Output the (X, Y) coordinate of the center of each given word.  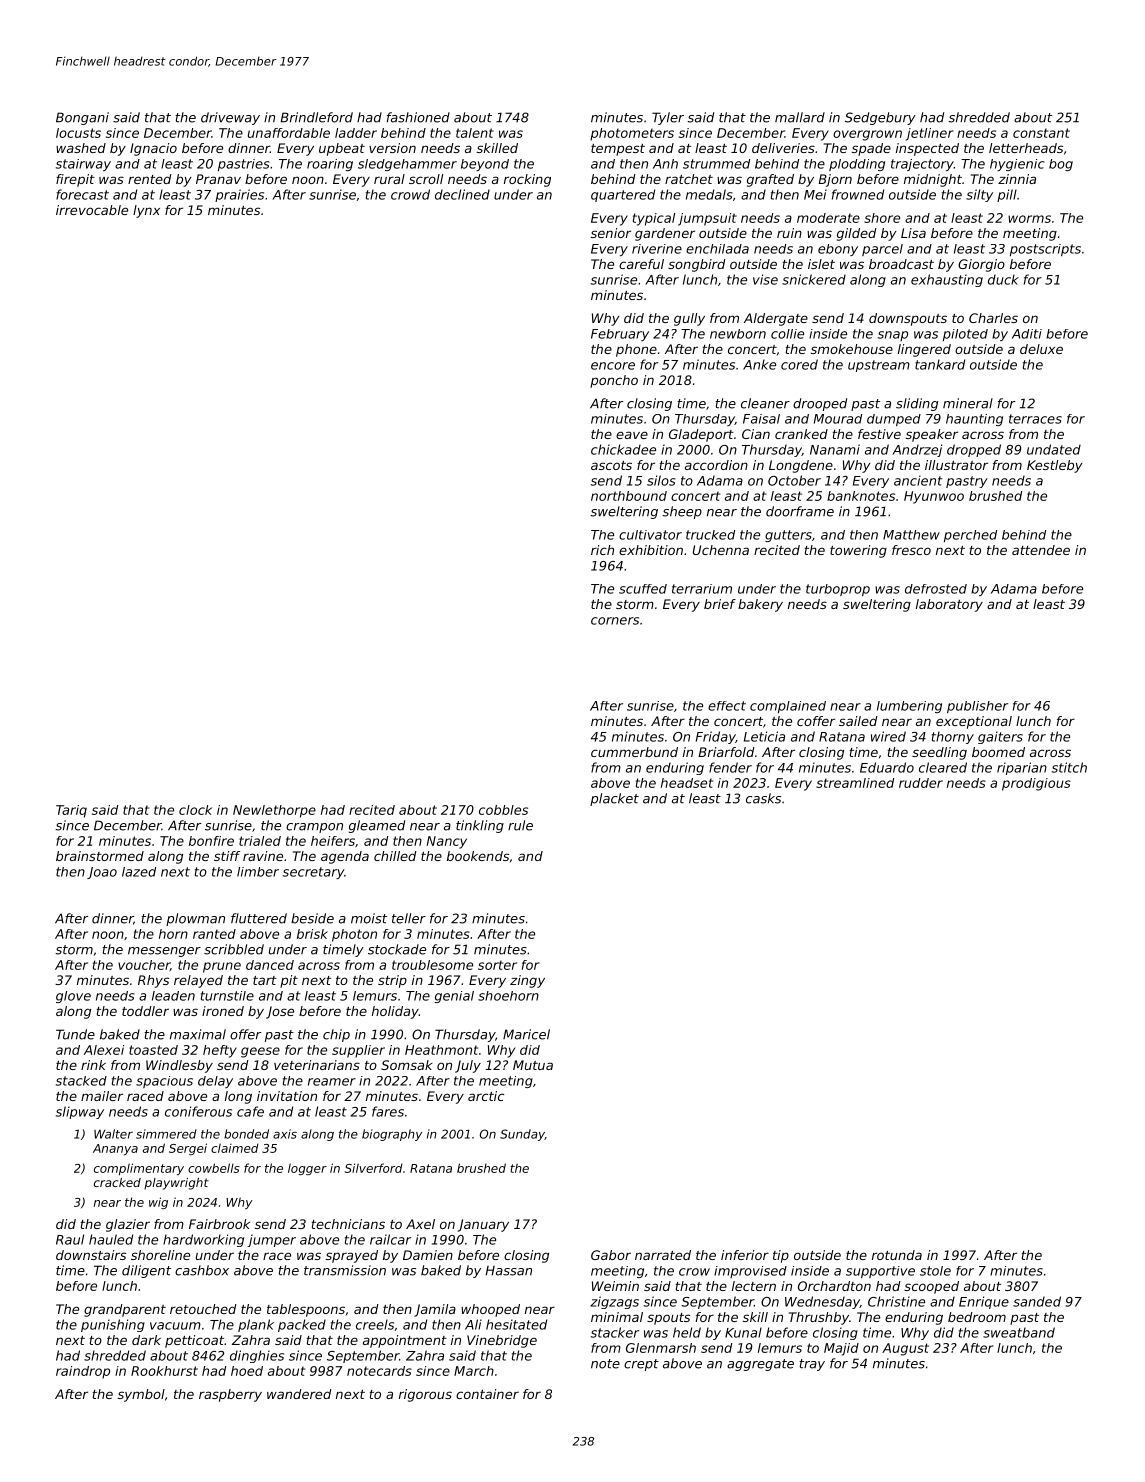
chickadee (623, 449)
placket (614, 799)
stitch (1069, 767)
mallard (800, 117)
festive (879, 434)
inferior (745, 1255)
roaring (330, 165)
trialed (260, 841)
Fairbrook (219, 1224)
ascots (611, 465)
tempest (618, 150)
